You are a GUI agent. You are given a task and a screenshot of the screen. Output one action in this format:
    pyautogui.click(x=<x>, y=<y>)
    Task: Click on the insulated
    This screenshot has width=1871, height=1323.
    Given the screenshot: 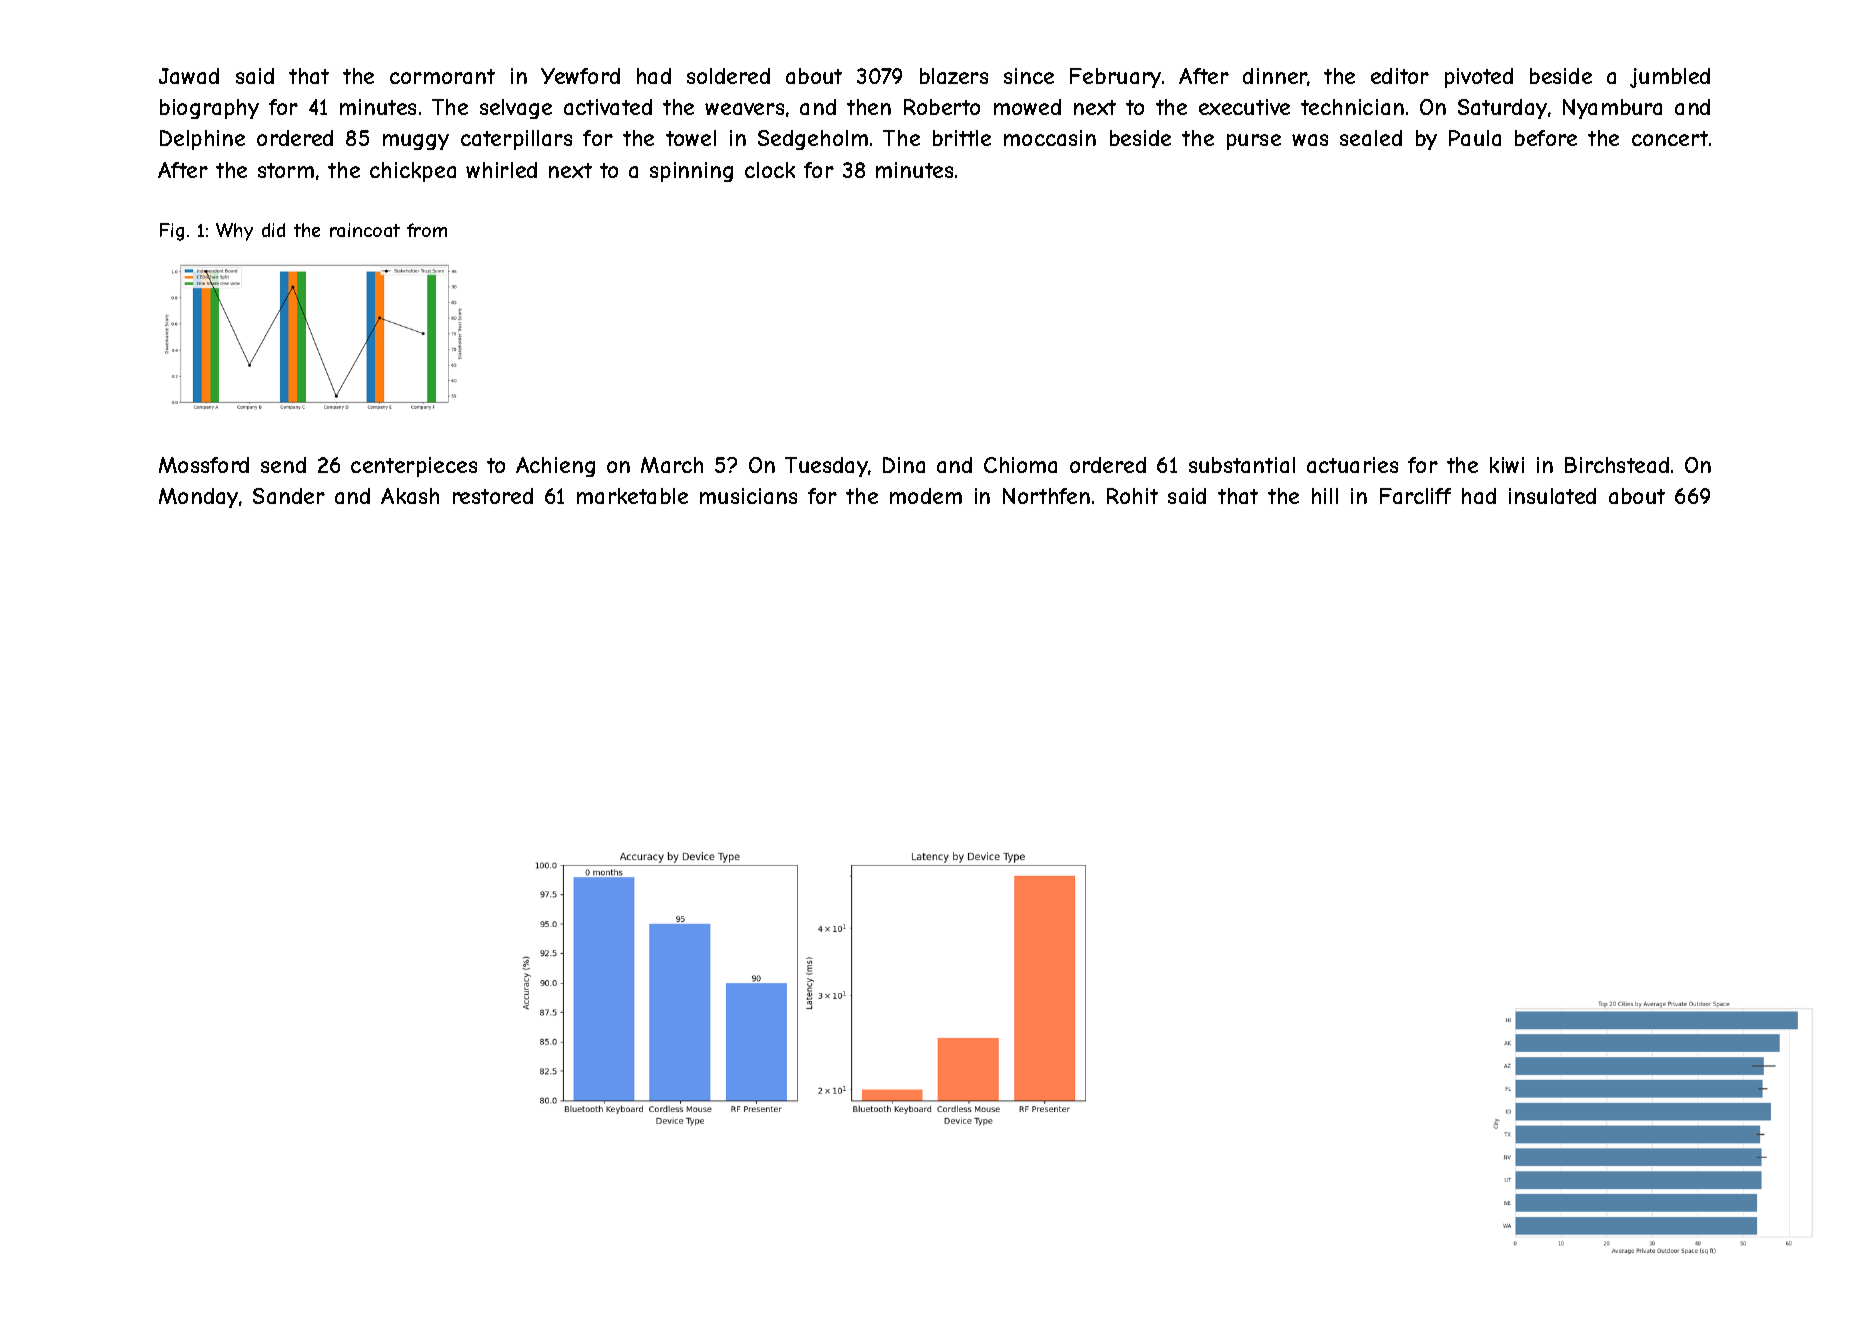 What is the action you would take?
    pyautogui.click(x=1552, y=496)
